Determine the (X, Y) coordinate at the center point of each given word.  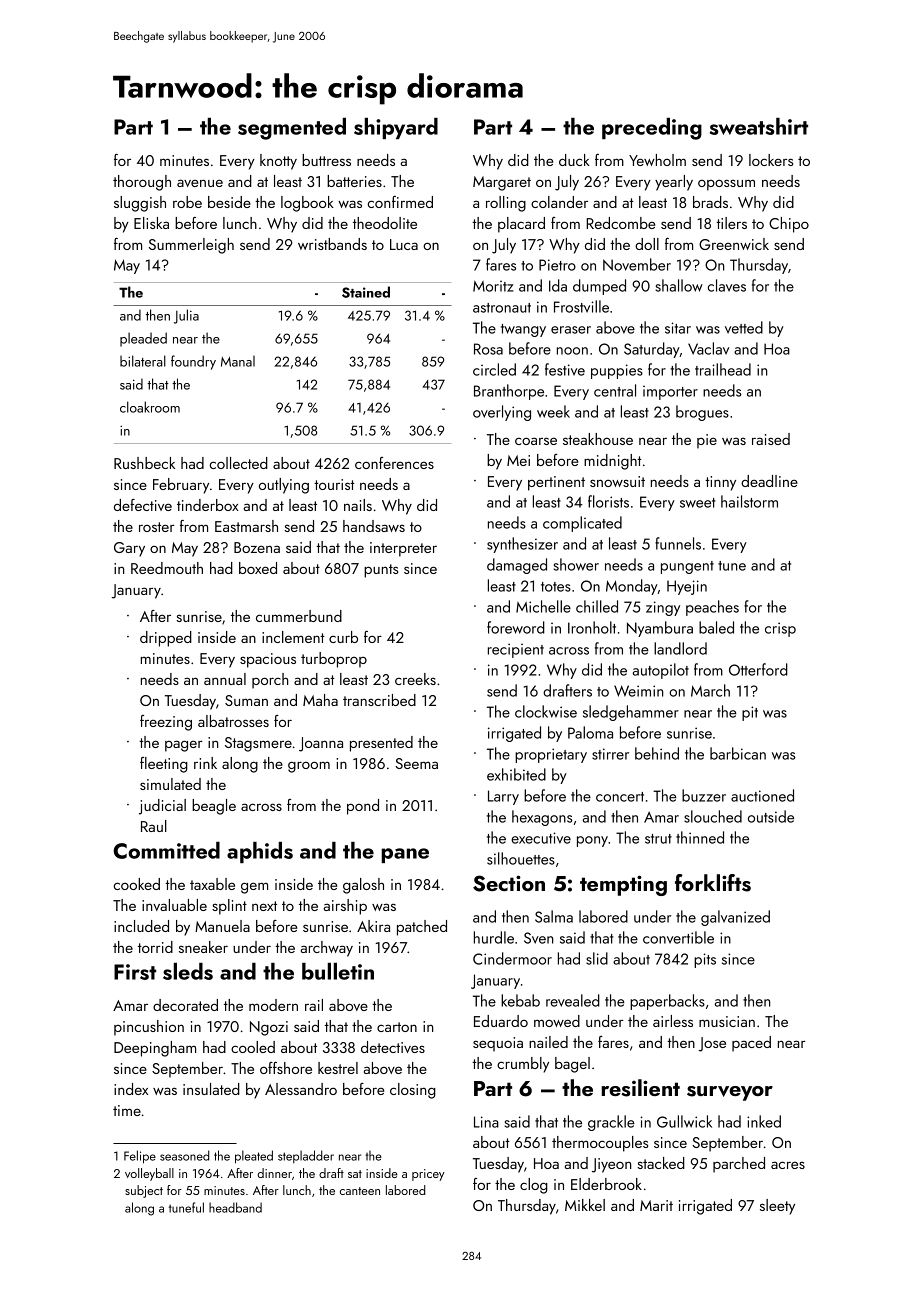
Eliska (151, 223)
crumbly (523, 1065)
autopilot (660, 671)
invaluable (174, 905)
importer (670, 393)
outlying (284, 486)
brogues (702, 413)
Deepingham (155, 1049)
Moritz (493, 286)
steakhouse (598, 439)
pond (363, 807)
